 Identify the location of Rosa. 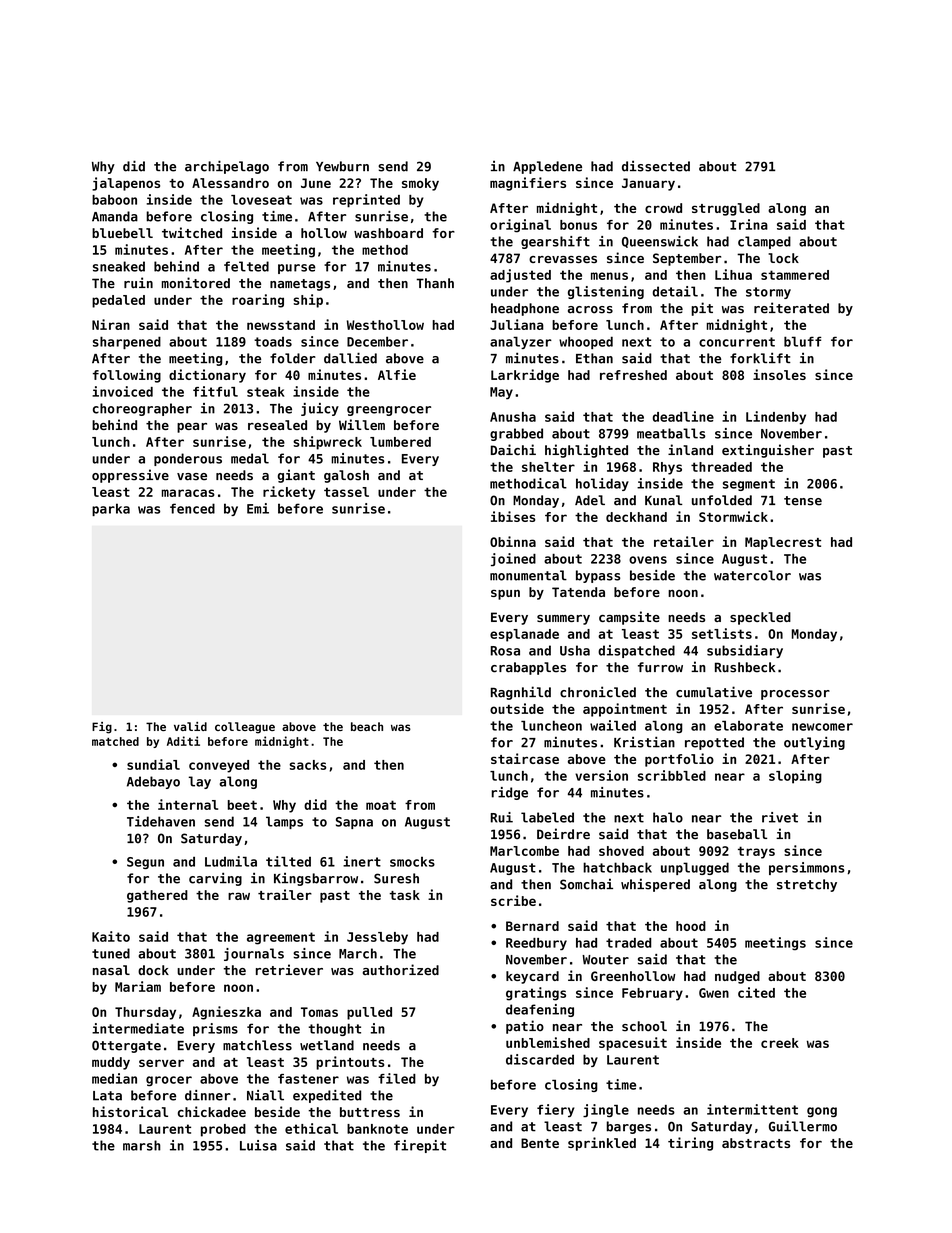
(505, 651).
